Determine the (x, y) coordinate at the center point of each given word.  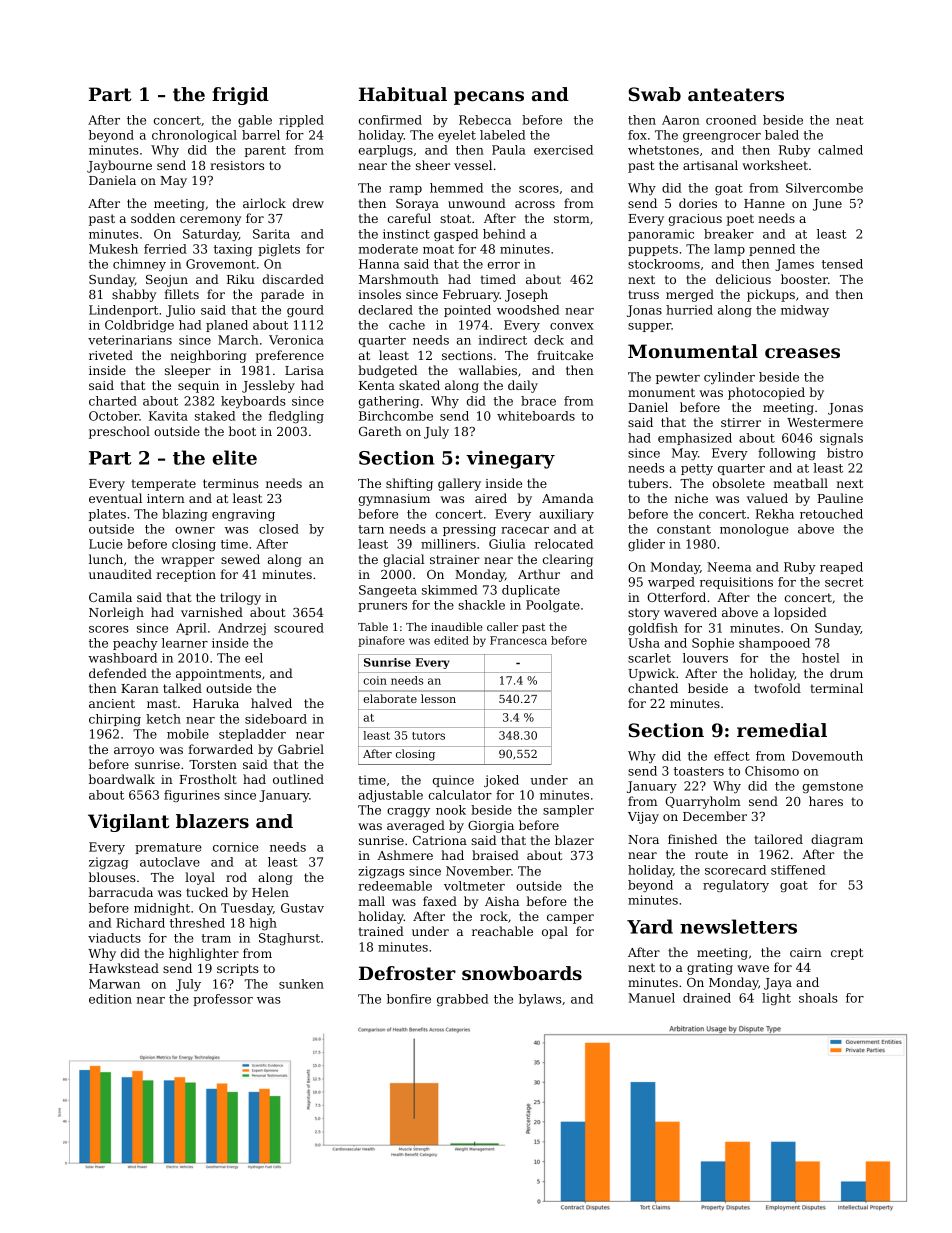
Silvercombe (824, 188)
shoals (818, 998)
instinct (406, 234)
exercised (563, 150)
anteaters (736, 95)
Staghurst (289, 939)
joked (501, 781)
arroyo (134, 752)
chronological (194, 136)
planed (227, 326)
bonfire (409, 999)
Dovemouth (827, 756)
